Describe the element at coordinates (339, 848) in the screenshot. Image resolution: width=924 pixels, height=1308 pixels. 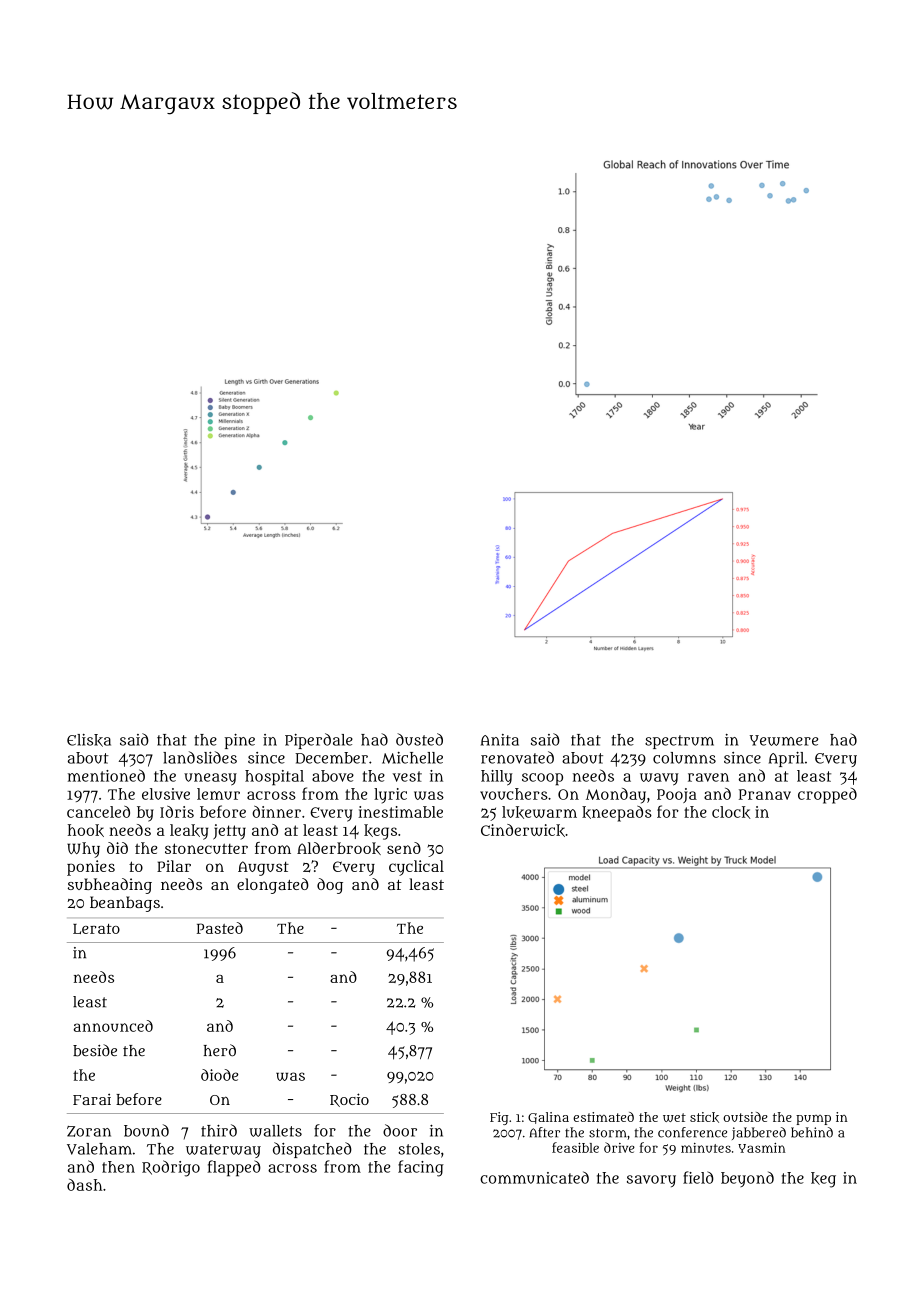
I see `Alderbrook` at that location.
